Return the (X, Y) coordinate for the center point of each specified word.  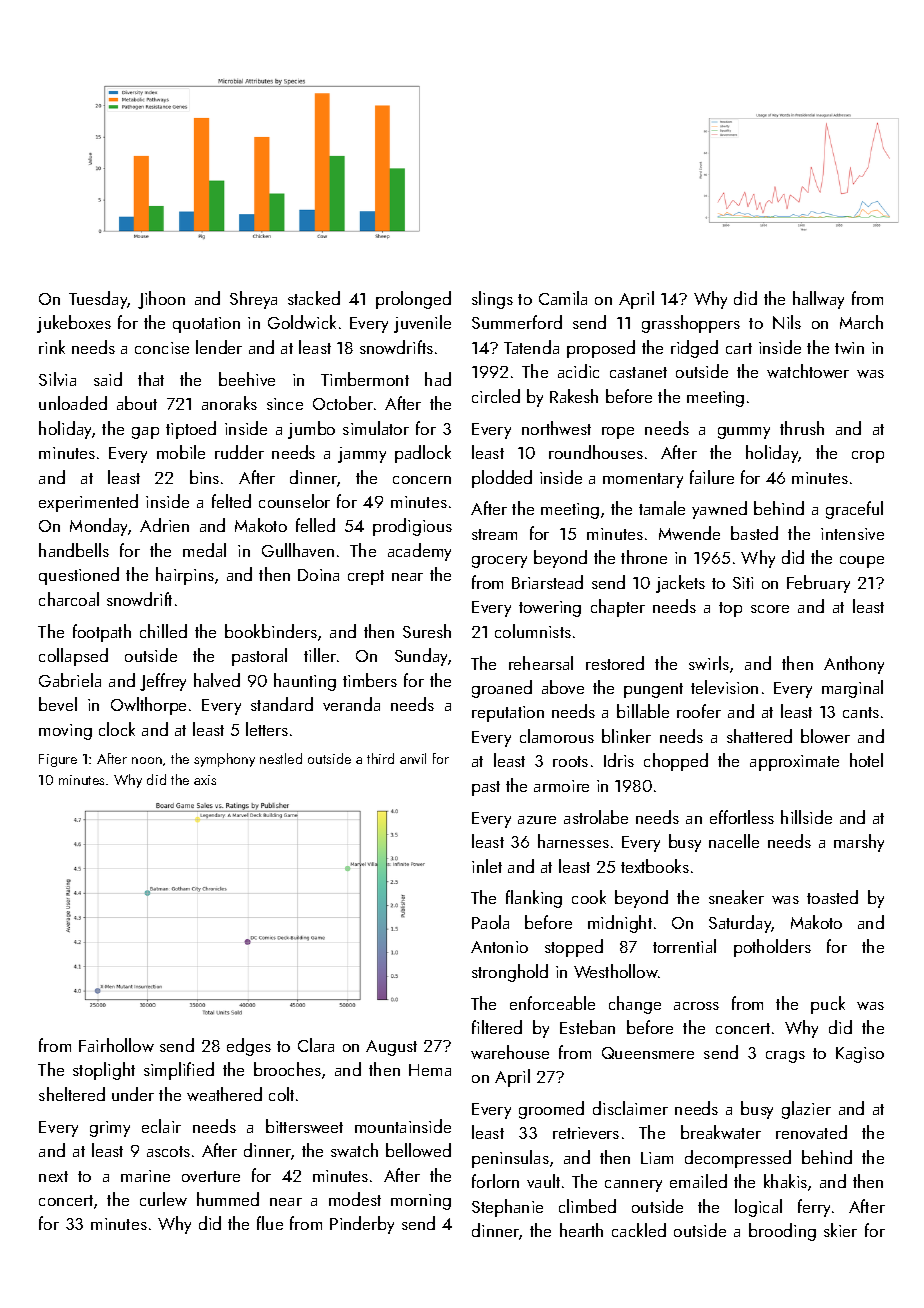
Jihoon (161, 300)
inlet (487, 866)
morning (421, 1202)
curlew (163, 1199)
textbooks (655, 866)
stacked (314, 298)
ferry (814, 1208)
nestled (281, 758)
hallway (818, 300)
